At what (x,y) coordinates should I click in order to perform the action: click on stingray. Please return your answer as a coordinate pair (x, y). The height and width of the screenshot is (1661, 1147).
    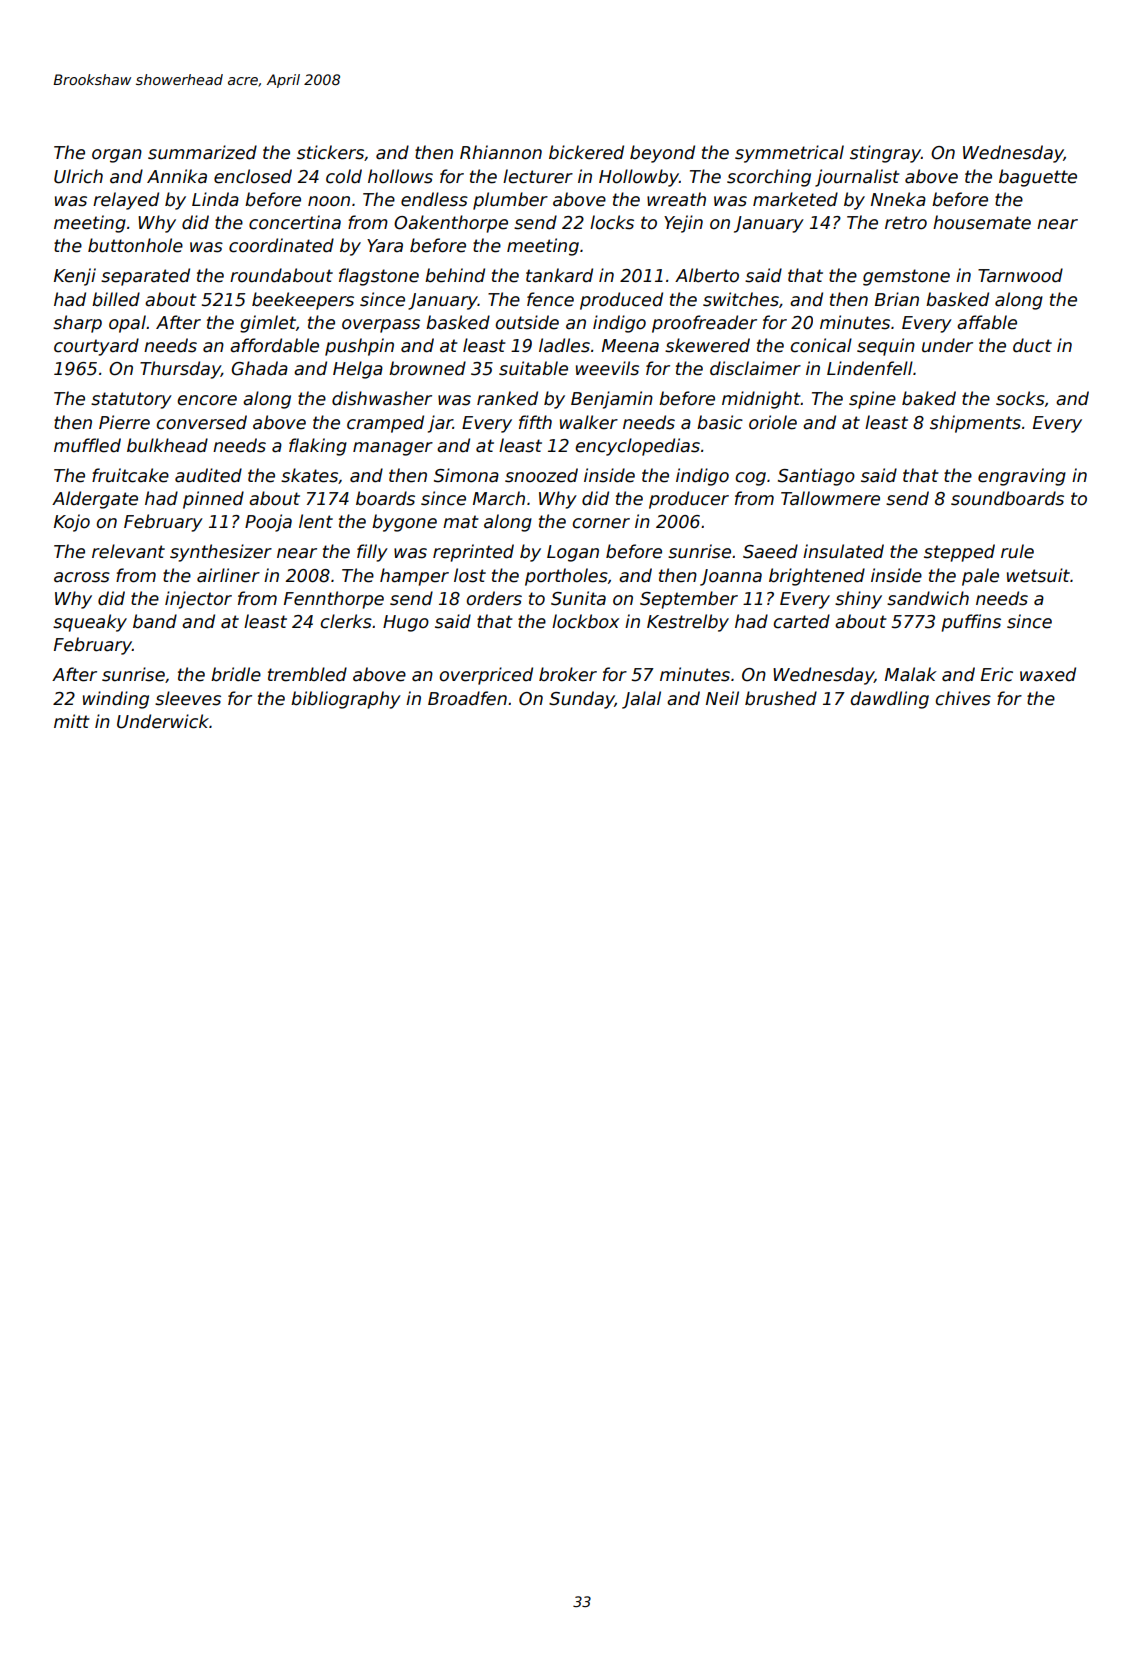
    Looking at the image, I should click on (885, 154).
